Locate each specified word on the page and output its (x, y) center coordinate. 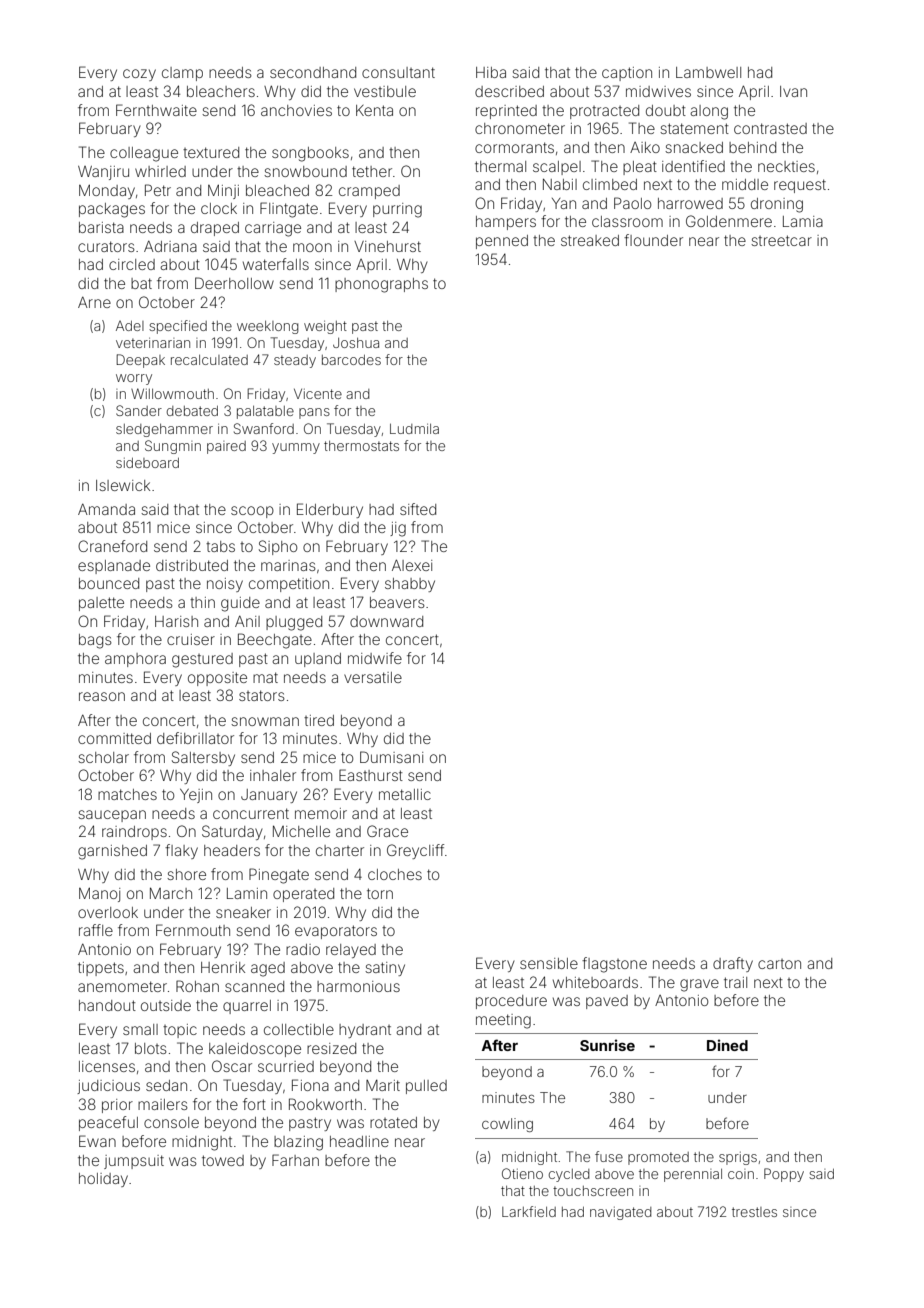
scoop (252, 512)
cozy (139, 75)
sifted (418, 509)
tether (372, 171)
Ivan (793, 91)
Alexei (412, 565)
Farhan (295, 1160)
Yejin (196, 796)
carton (779, 964)
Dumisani (391, 757)
